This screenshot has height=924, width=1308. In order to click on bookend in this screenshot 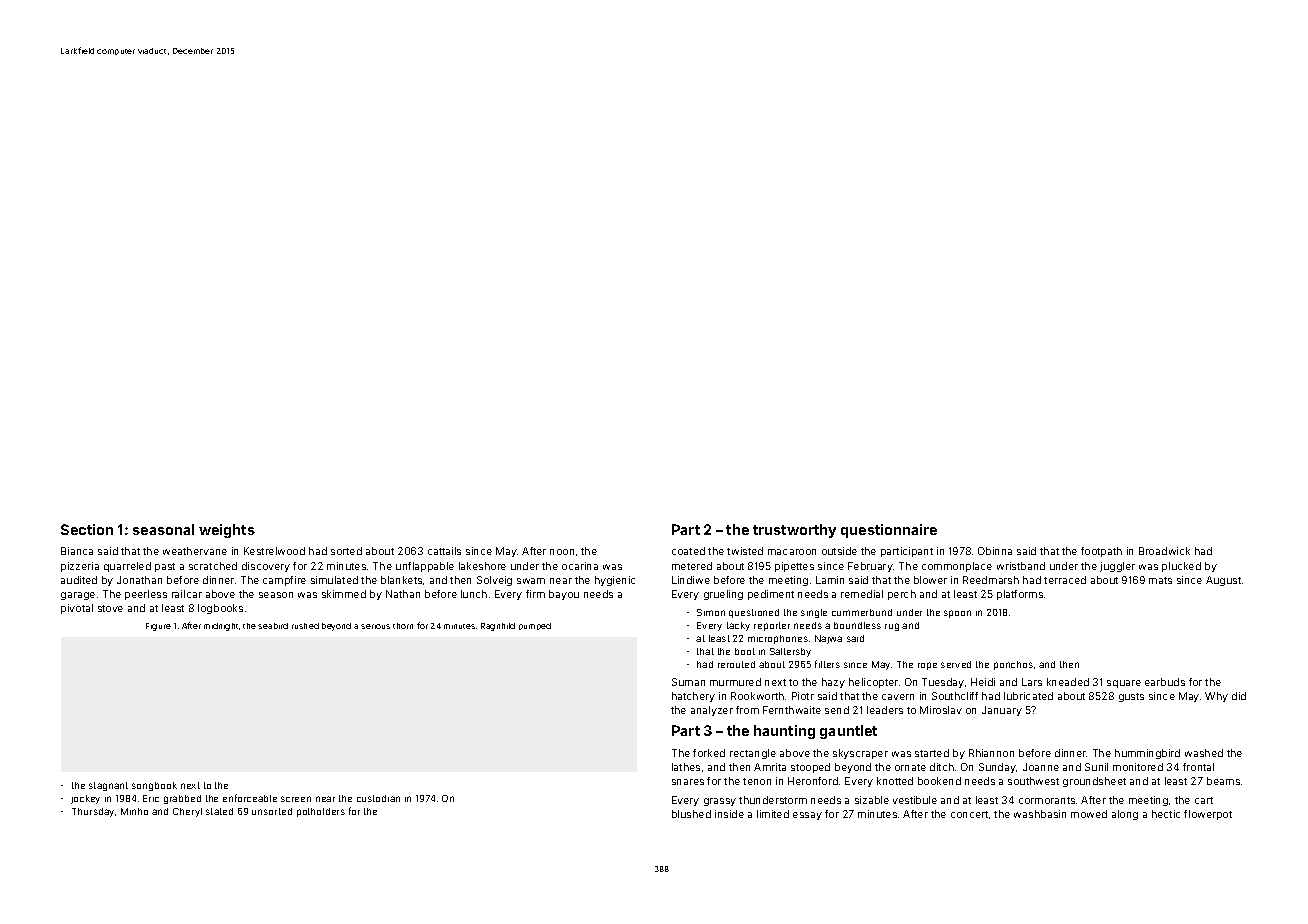, I will do `click(939, 781)`.
